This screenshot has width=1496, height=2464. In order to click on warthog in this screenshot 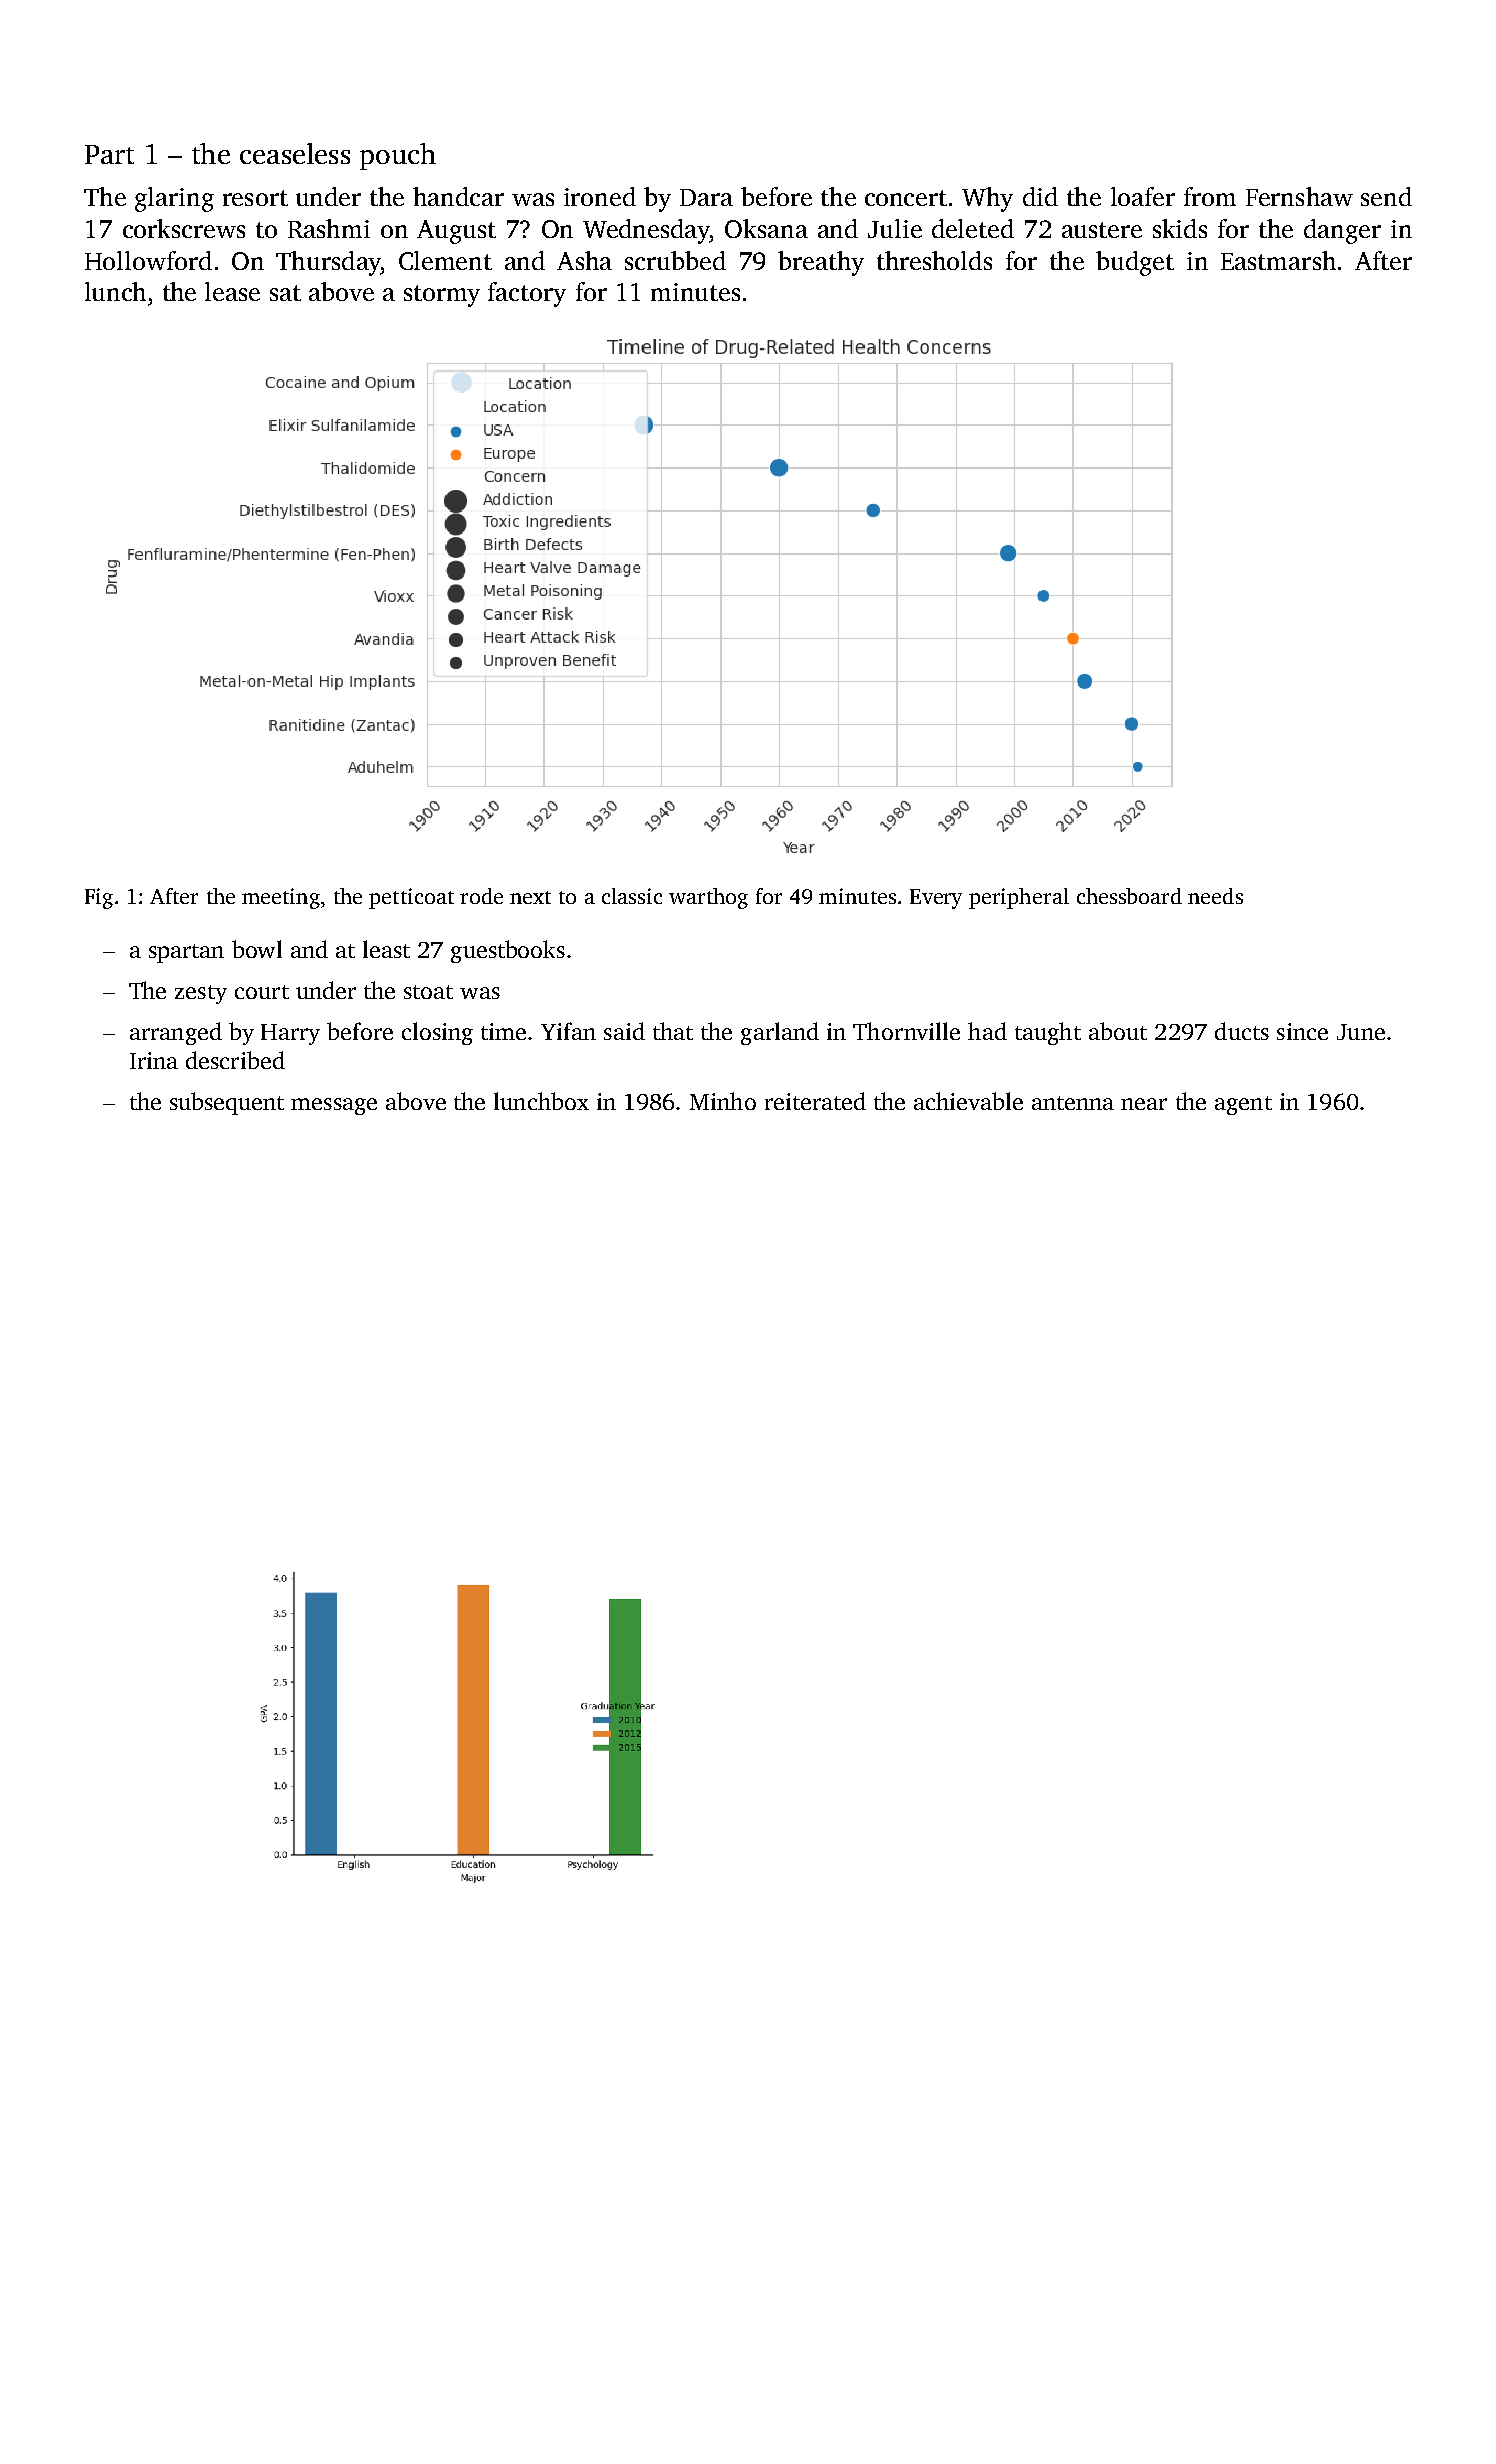, I will do `click(708, 898)`.
